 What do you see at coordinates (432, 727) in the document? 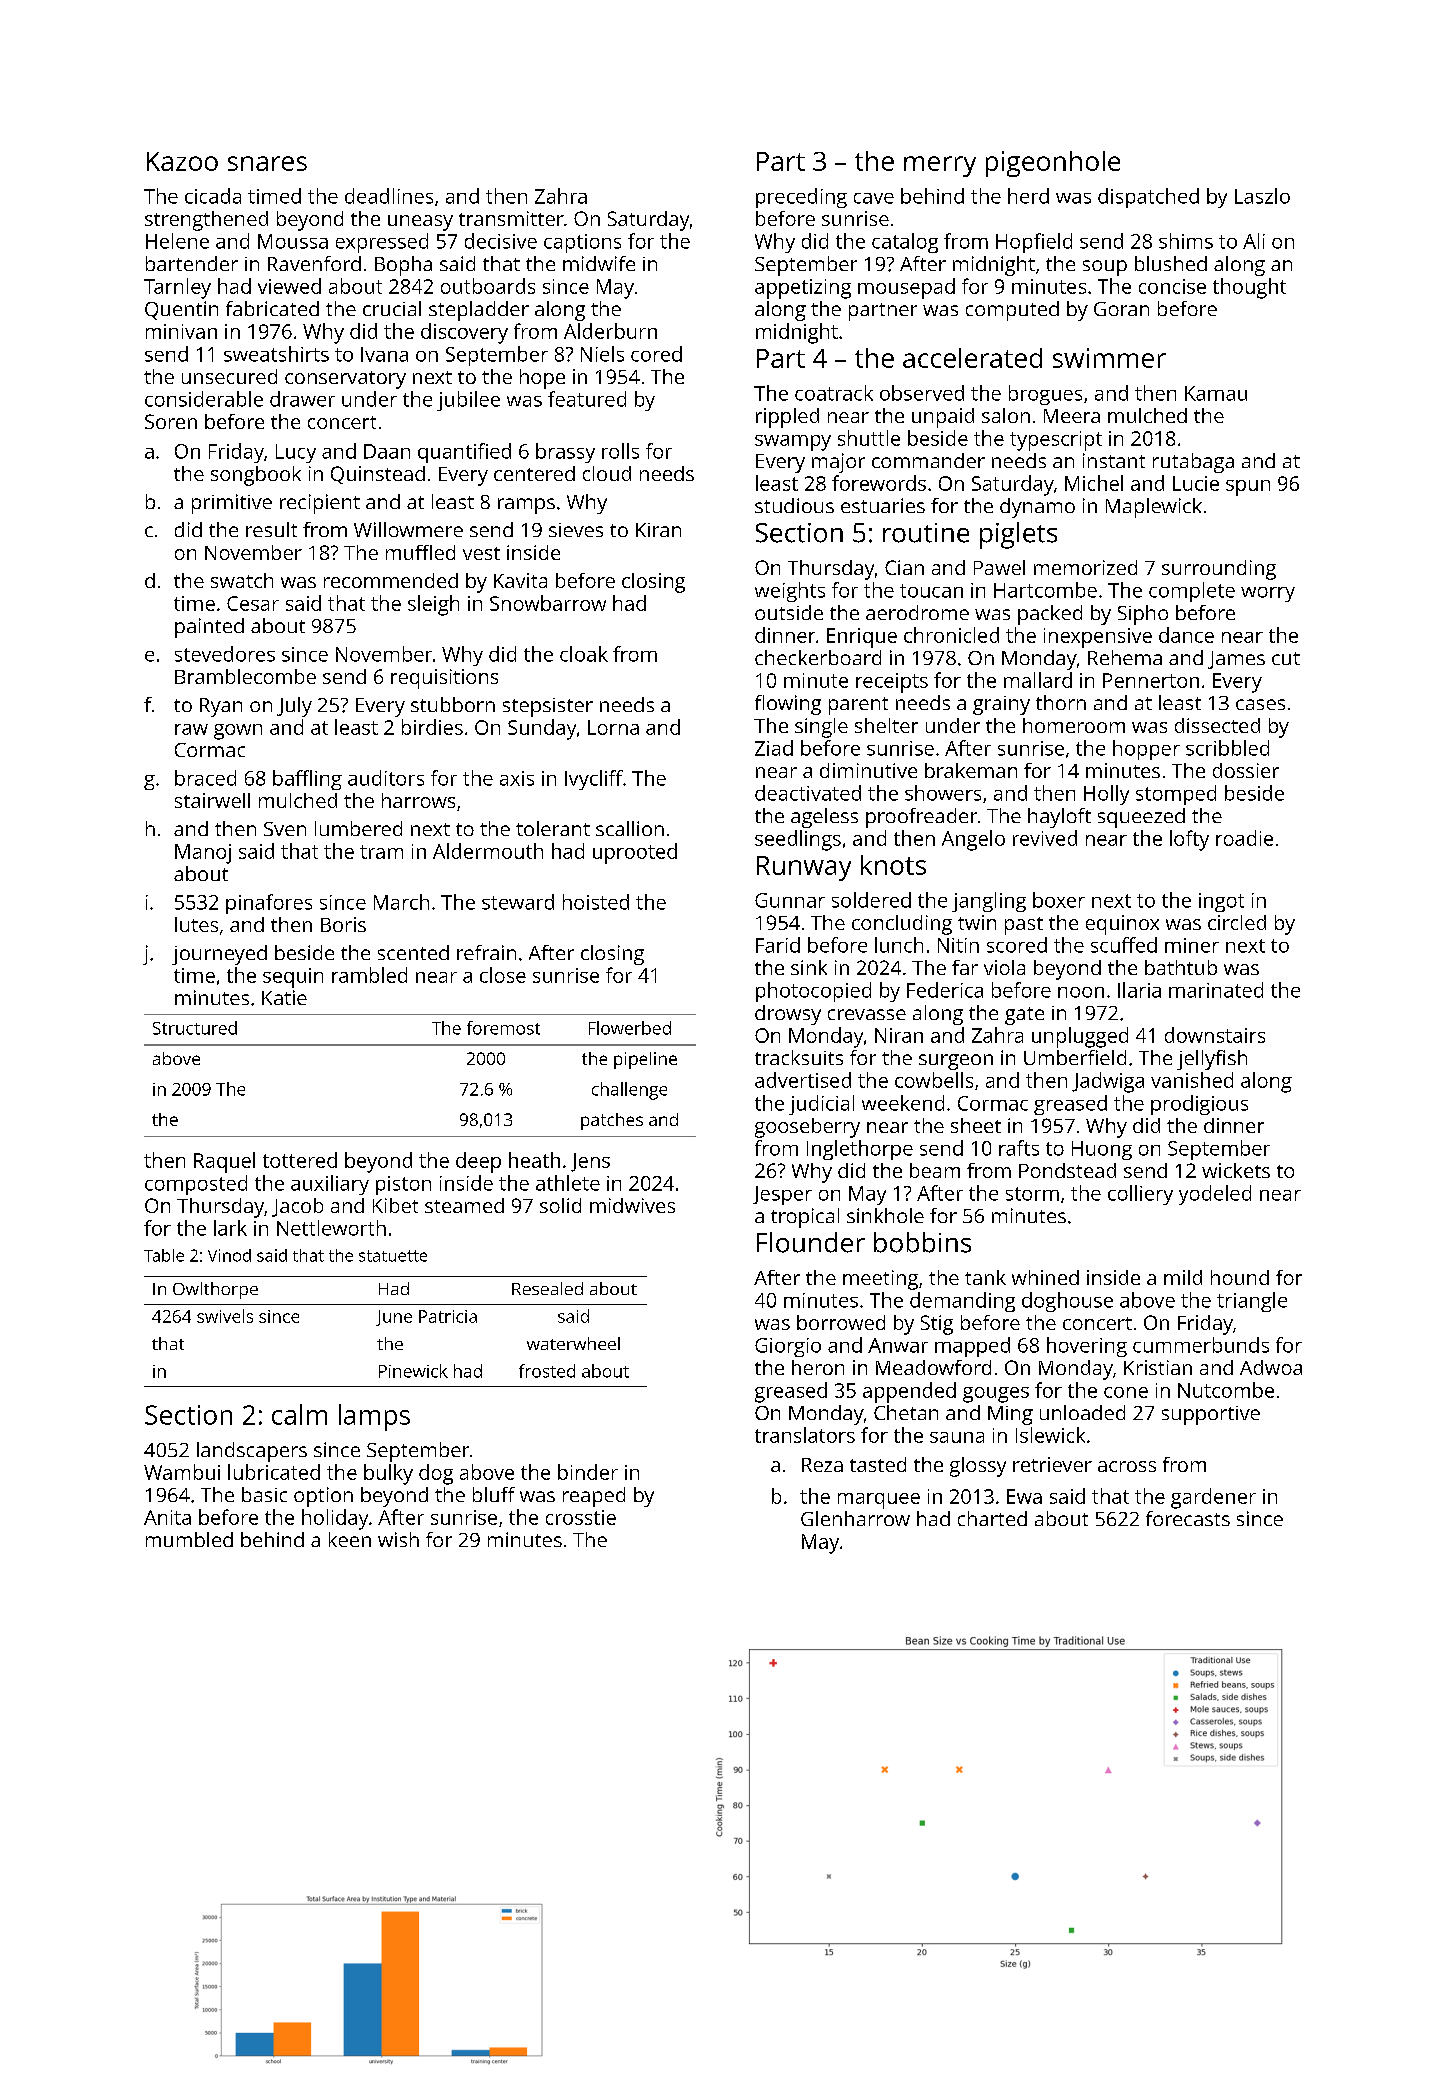
I see `birdies` at bounding box center [432, 727].
